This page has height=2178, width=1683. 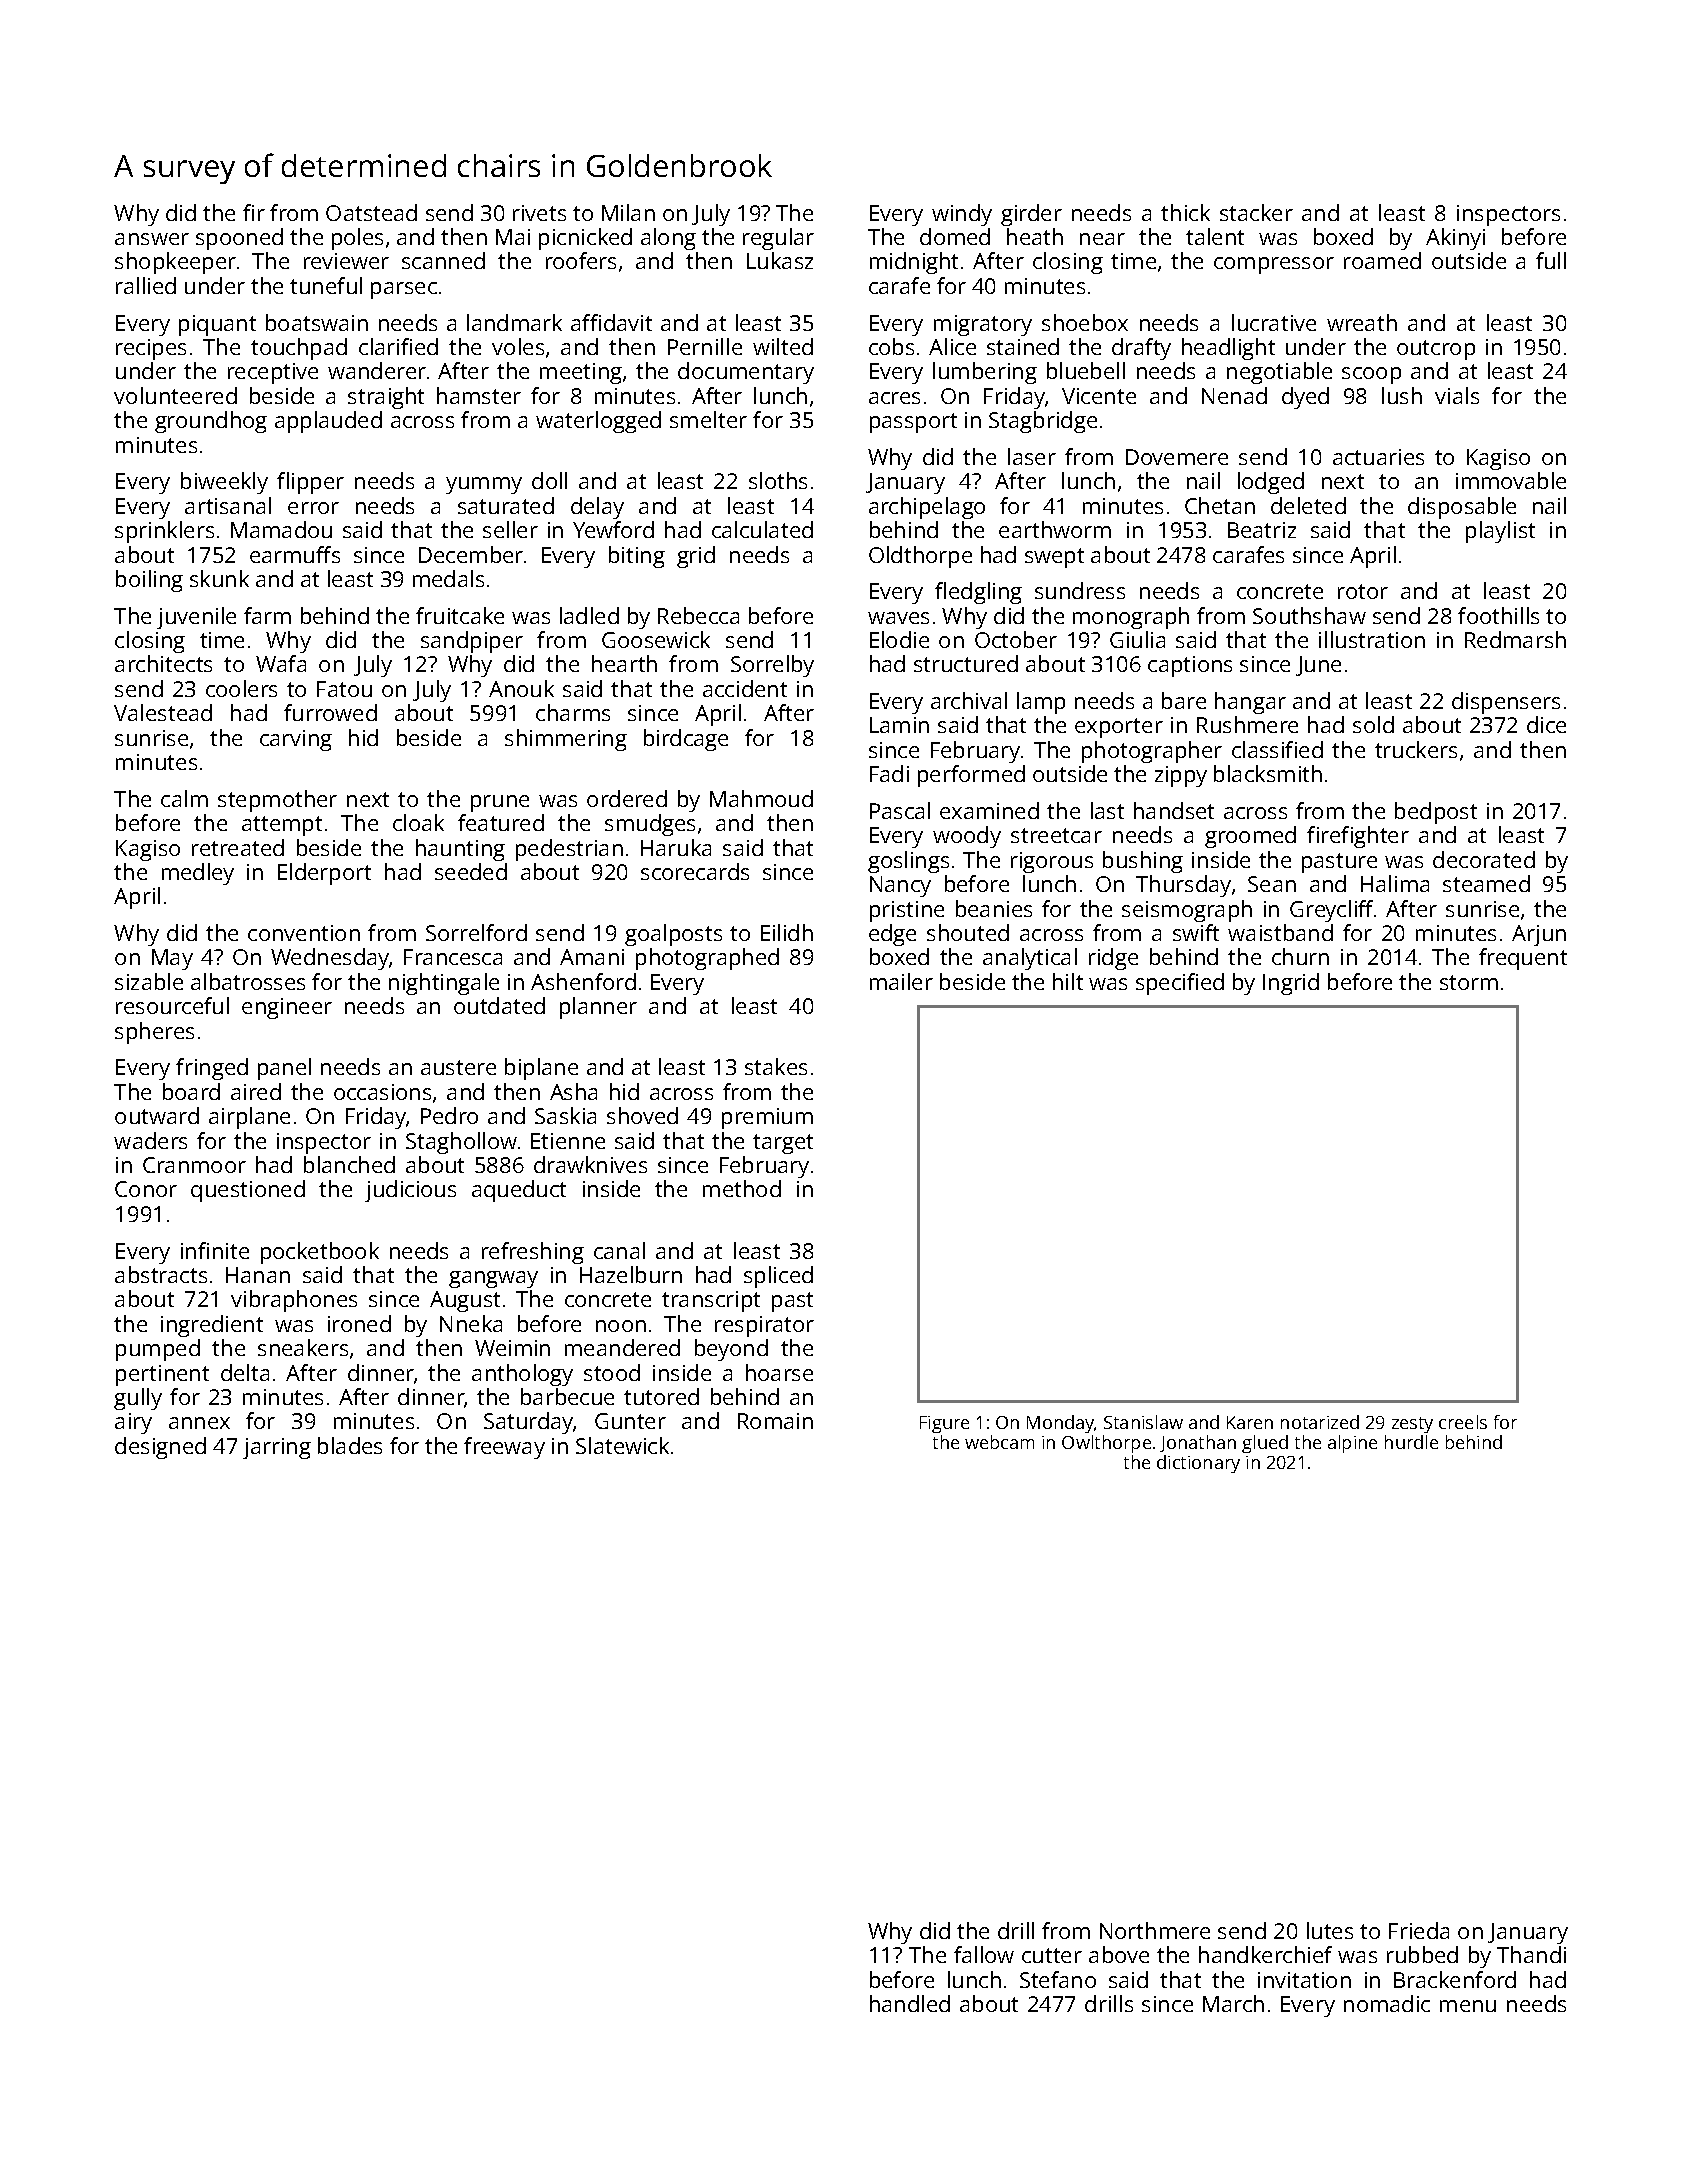 What do you see at coordinates (160, 1448) in the page?
I see `designed` at bounding box center [160, 1448].
